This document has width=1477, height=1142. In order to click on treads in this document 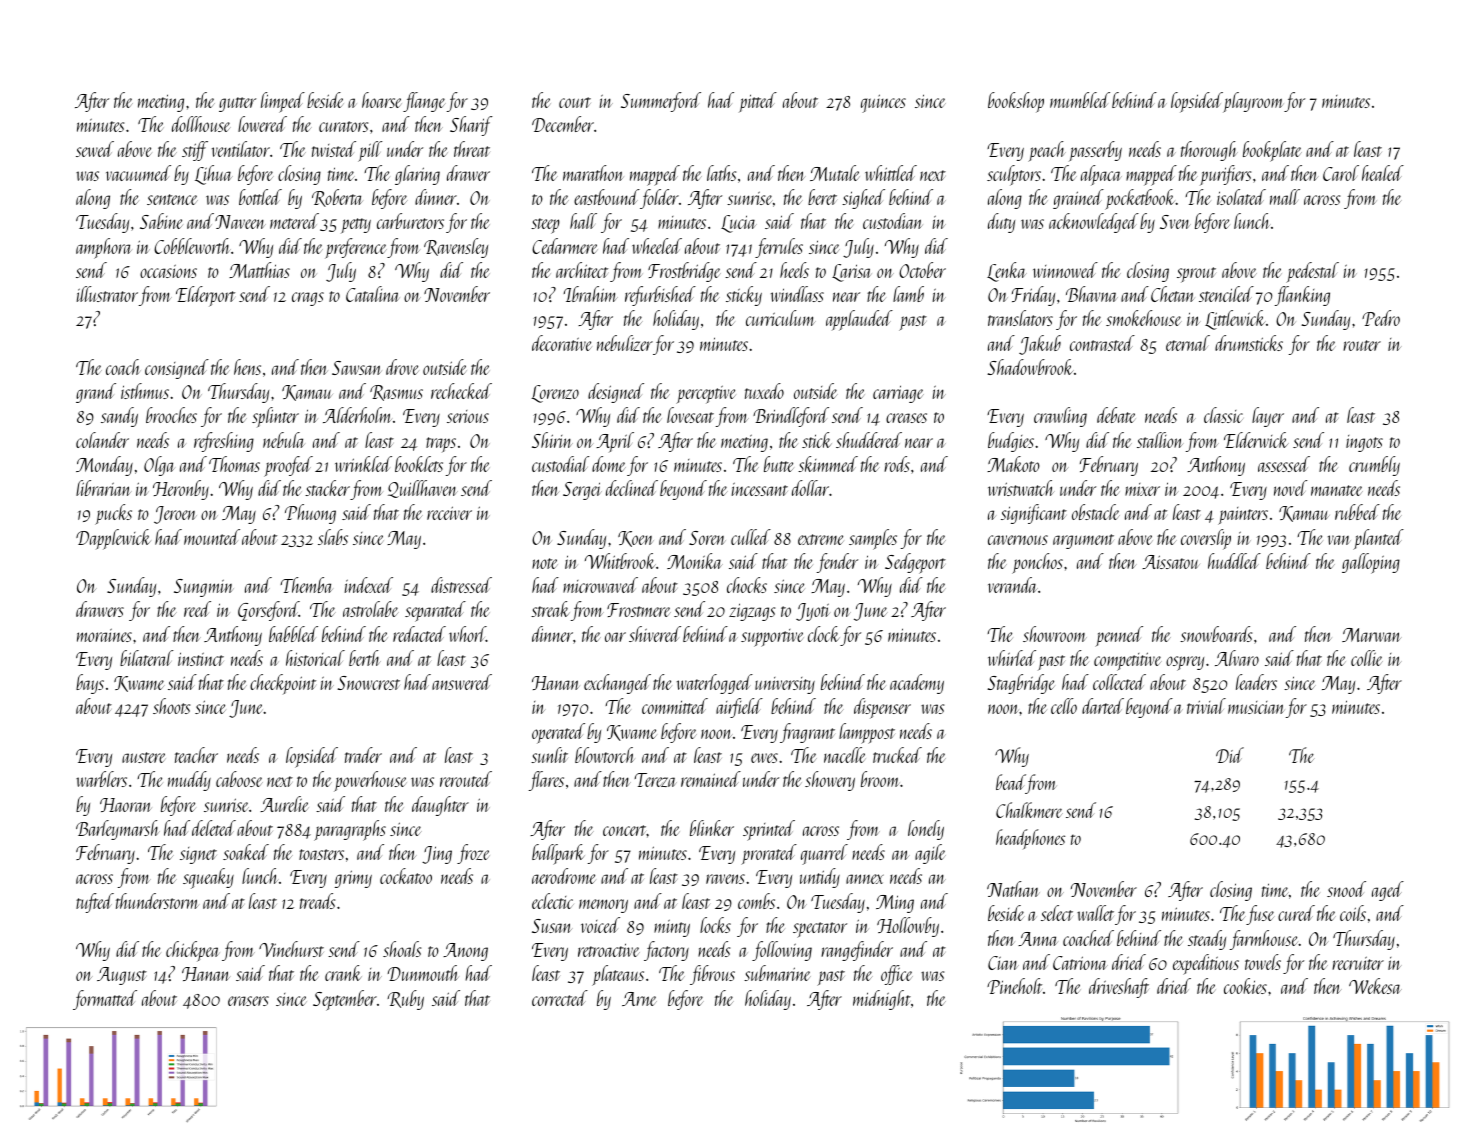, I will do `click(317, 901)`.
